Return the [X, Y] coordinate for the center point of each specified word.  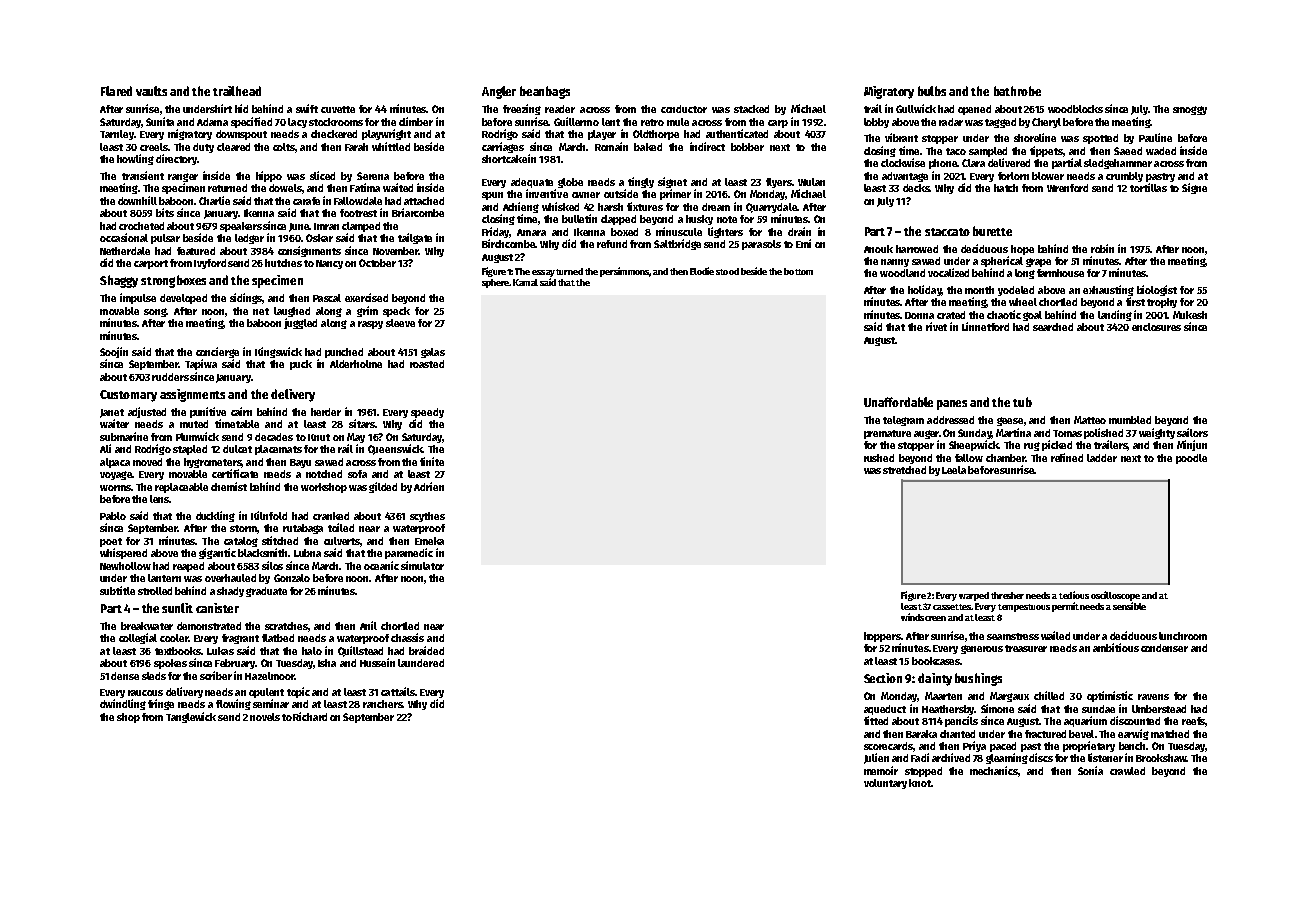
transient [143, 175]
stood [727, 271]
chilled [1049, 695]
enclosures [1156, 327]
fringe [161, 704]
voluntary [885, 784]
